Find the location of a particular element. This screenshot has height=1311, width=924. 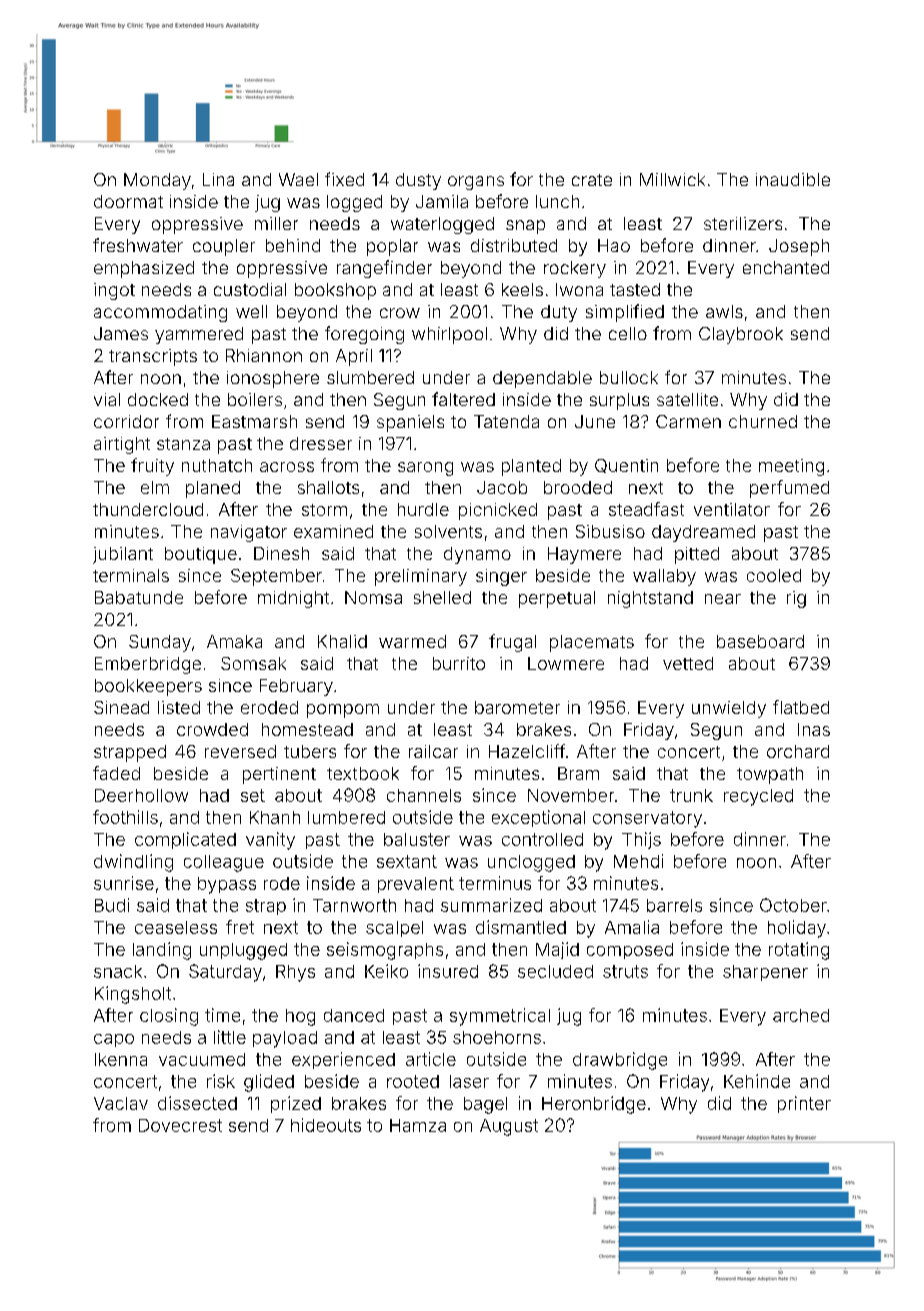

Hamza is located at coordinates (418, 1125).
